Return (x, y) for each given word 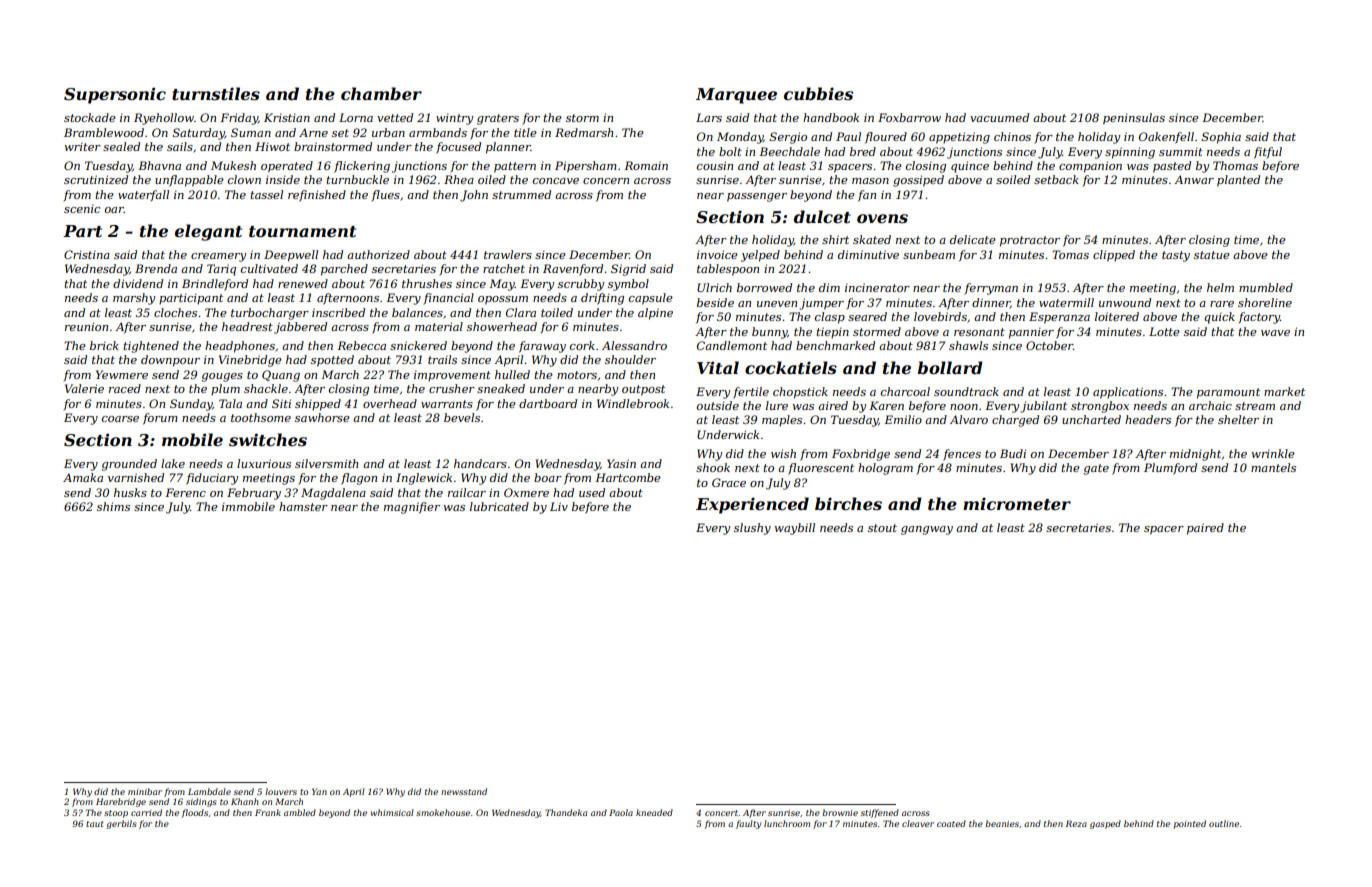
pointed (1190, 824)
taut (95, 824)
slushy (752, 529)
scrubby (581, 285)
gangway (927, 530)
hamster (303, 506)
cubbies (818, 93)
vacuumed (999, 117)
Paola (621, 812)
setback (1056, 179)
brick (104, 345)
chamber (381, 93)
